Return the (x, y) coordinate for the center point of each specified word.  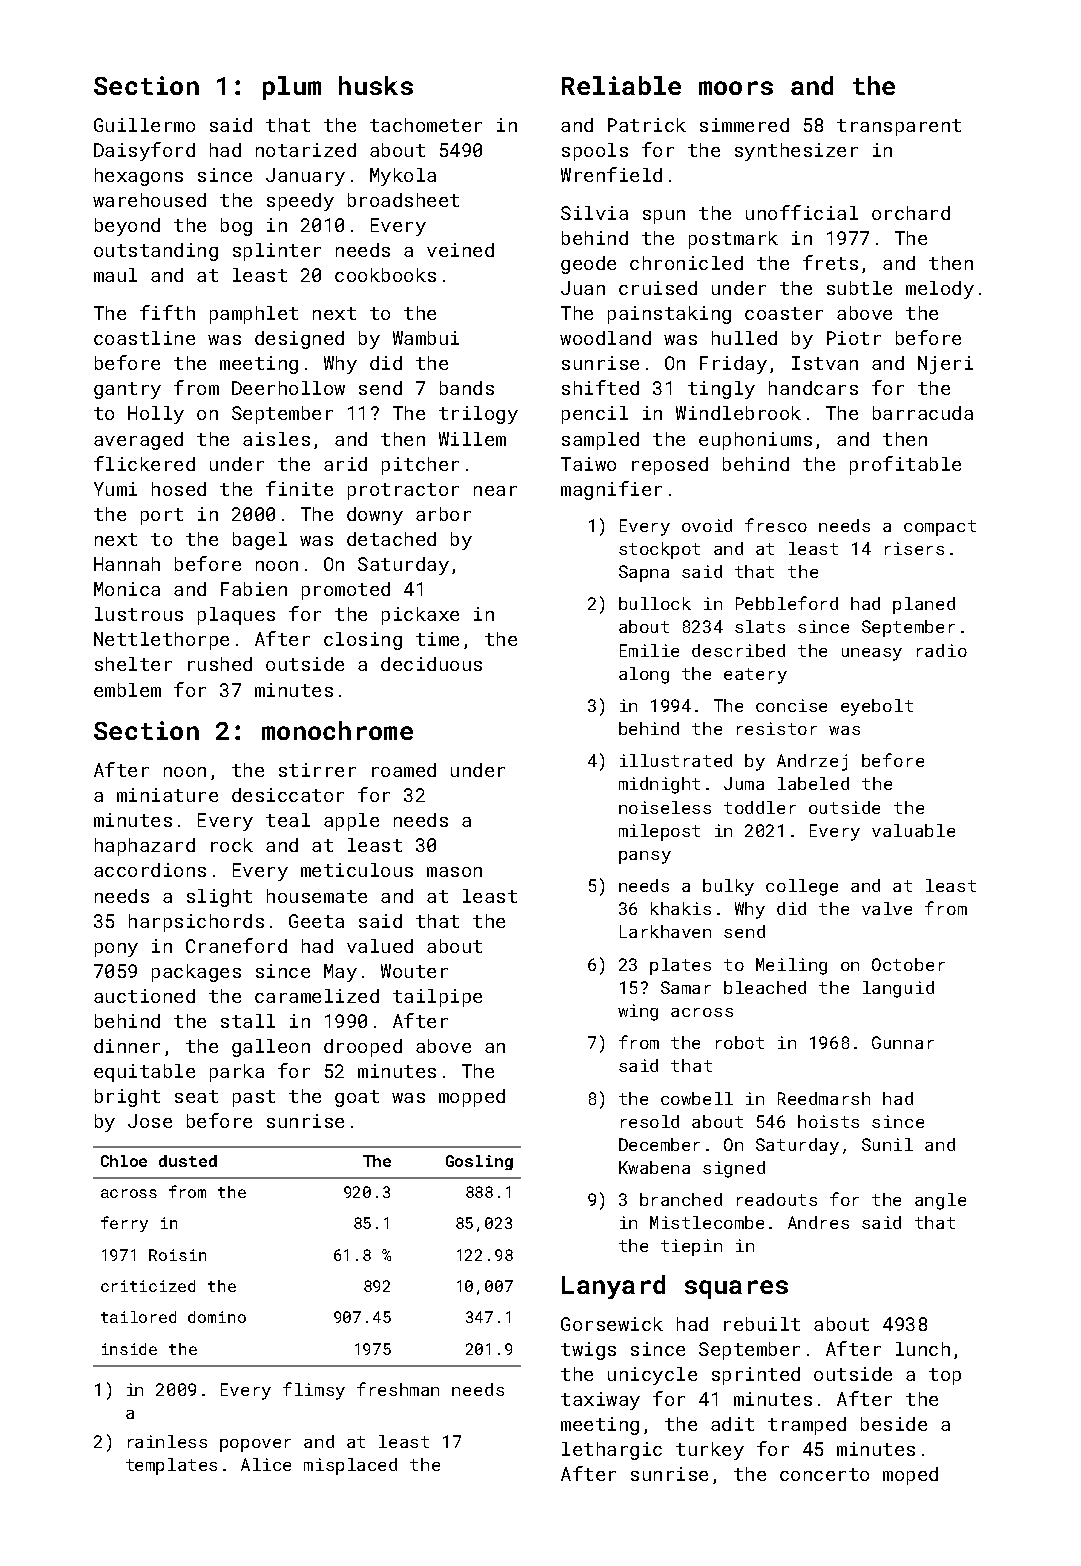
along (644, 675)
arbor (443, 514)
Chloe (124, 1161)
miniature (167, 795)
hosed (179, 489)
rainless (167, 1441)
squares (736, 1289)
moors (736, 88)
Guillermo (144, 125)
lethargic (612, 1451)
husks (376, 85)
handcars (813, 388)
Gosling (479, 1162)
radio (942, 650)
